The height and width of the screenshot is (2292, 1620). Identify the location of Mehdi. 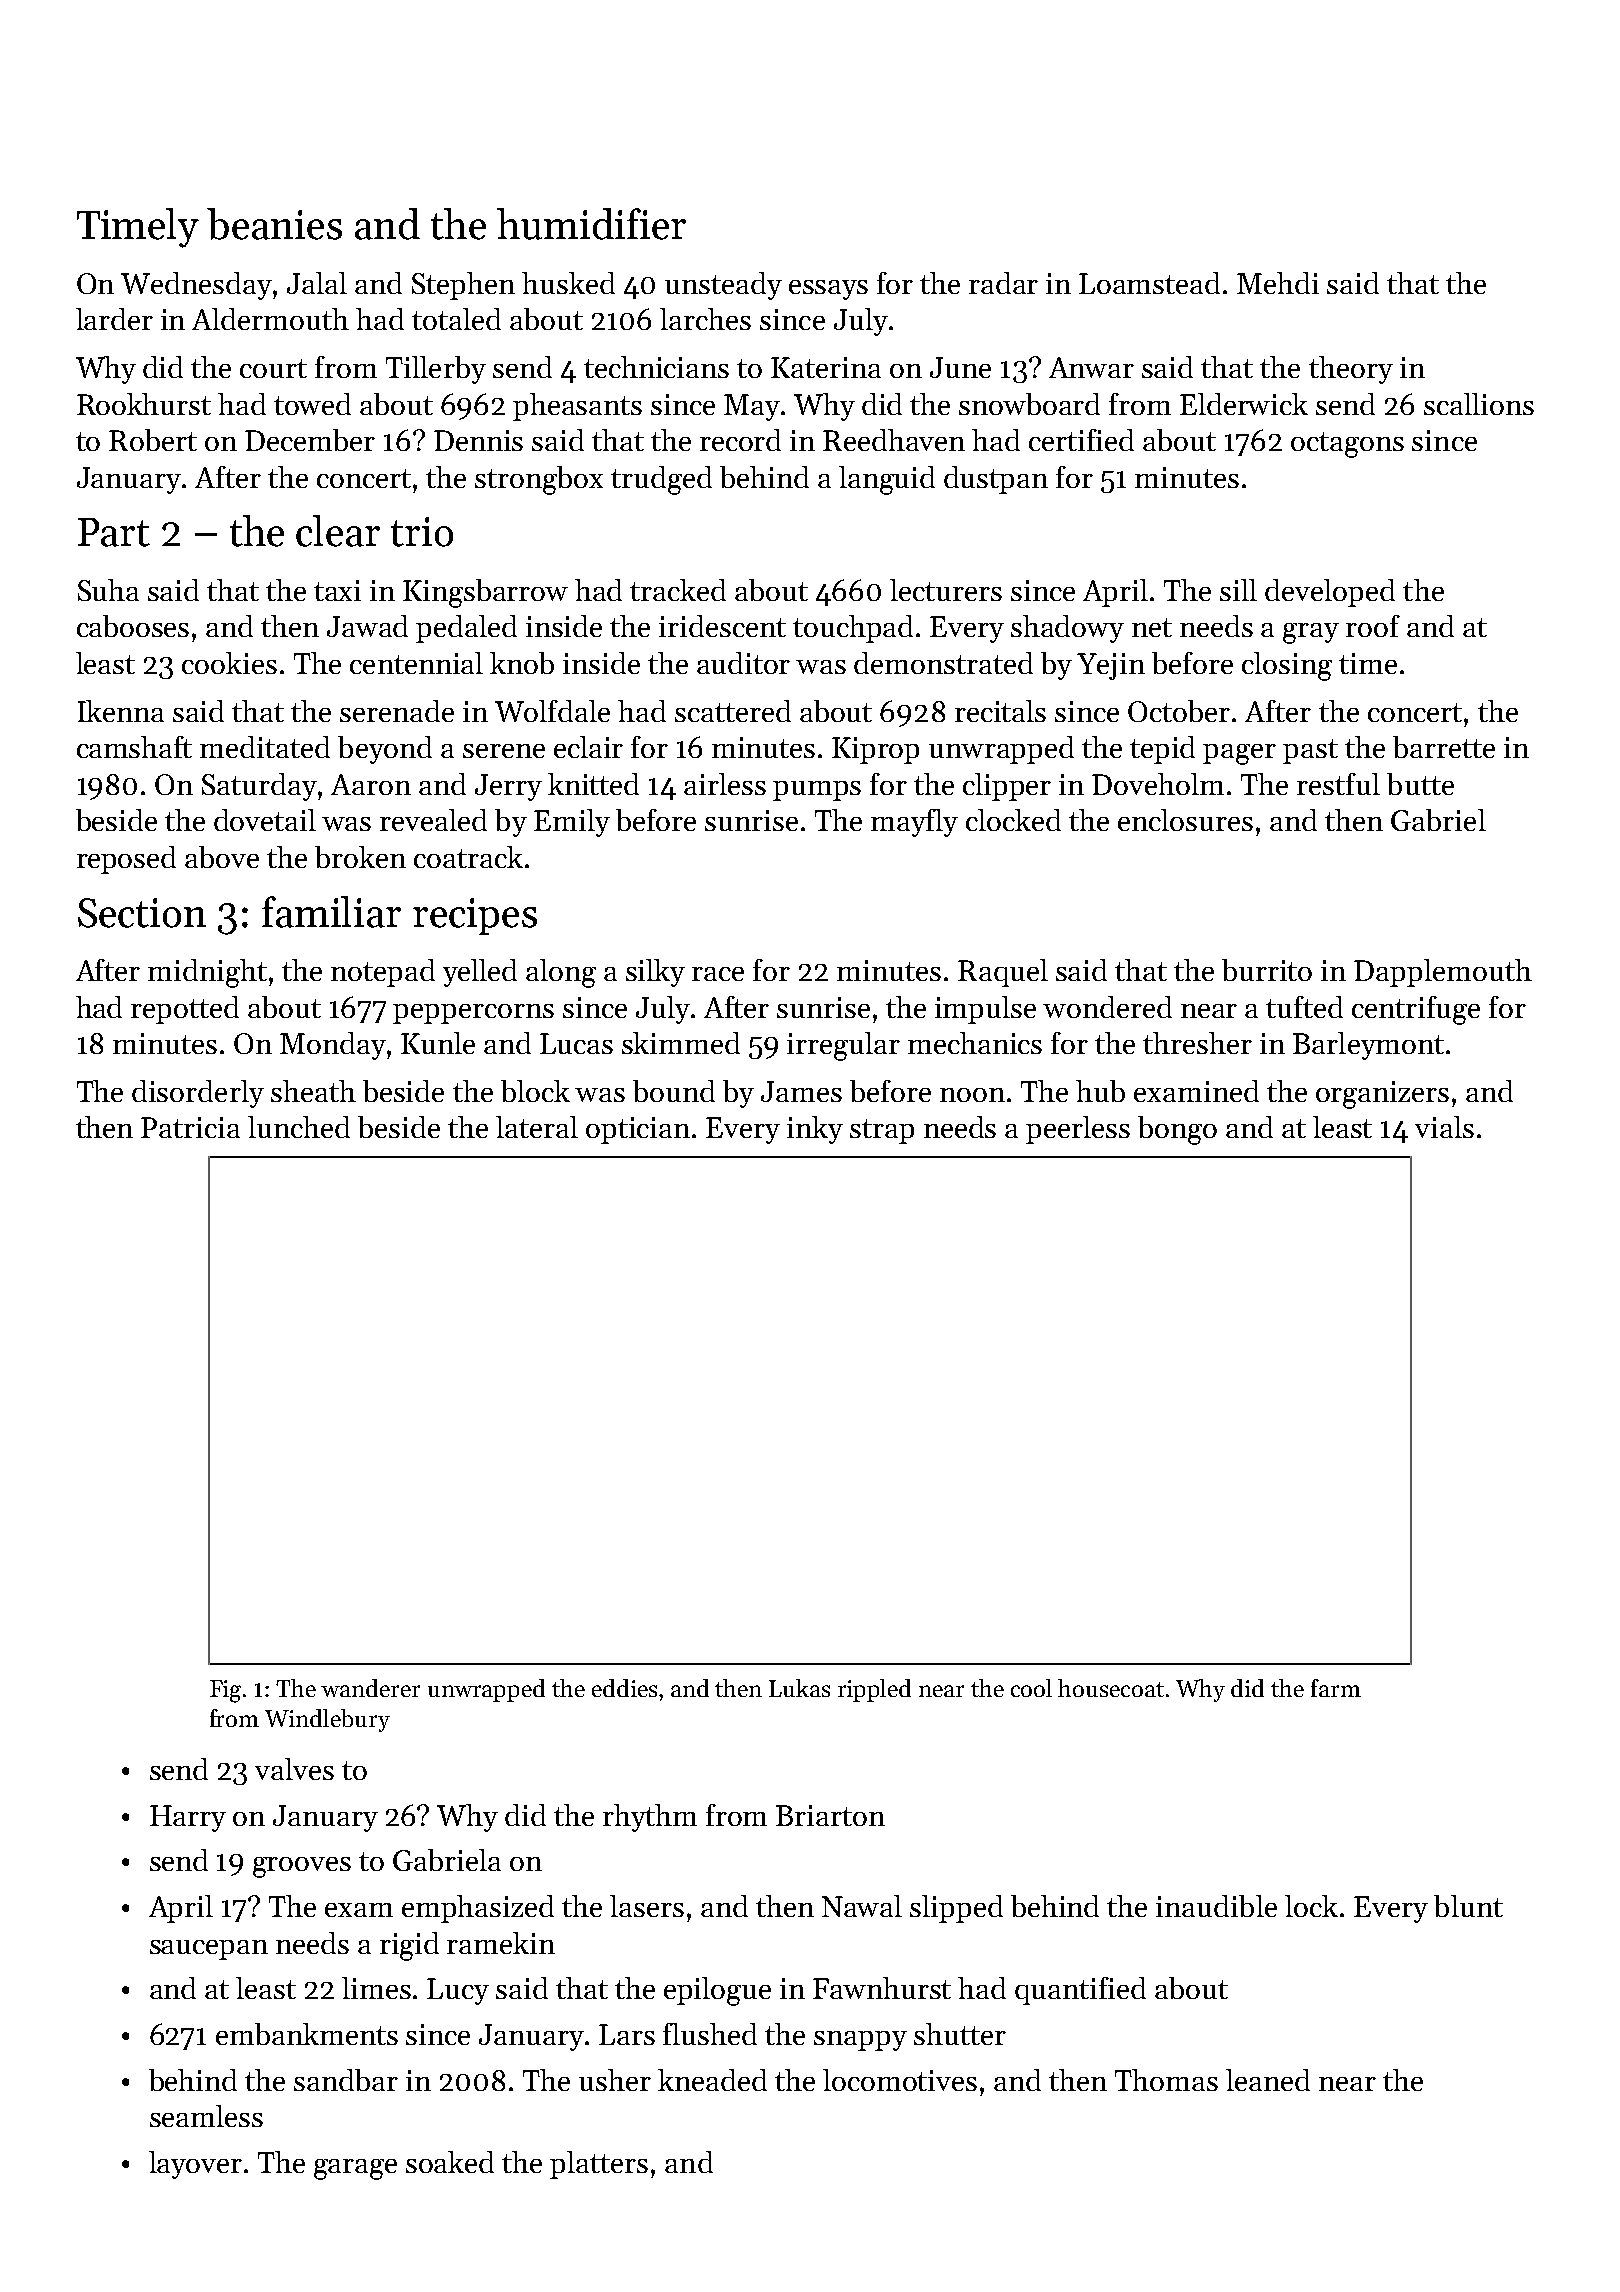
(1278, 283).
